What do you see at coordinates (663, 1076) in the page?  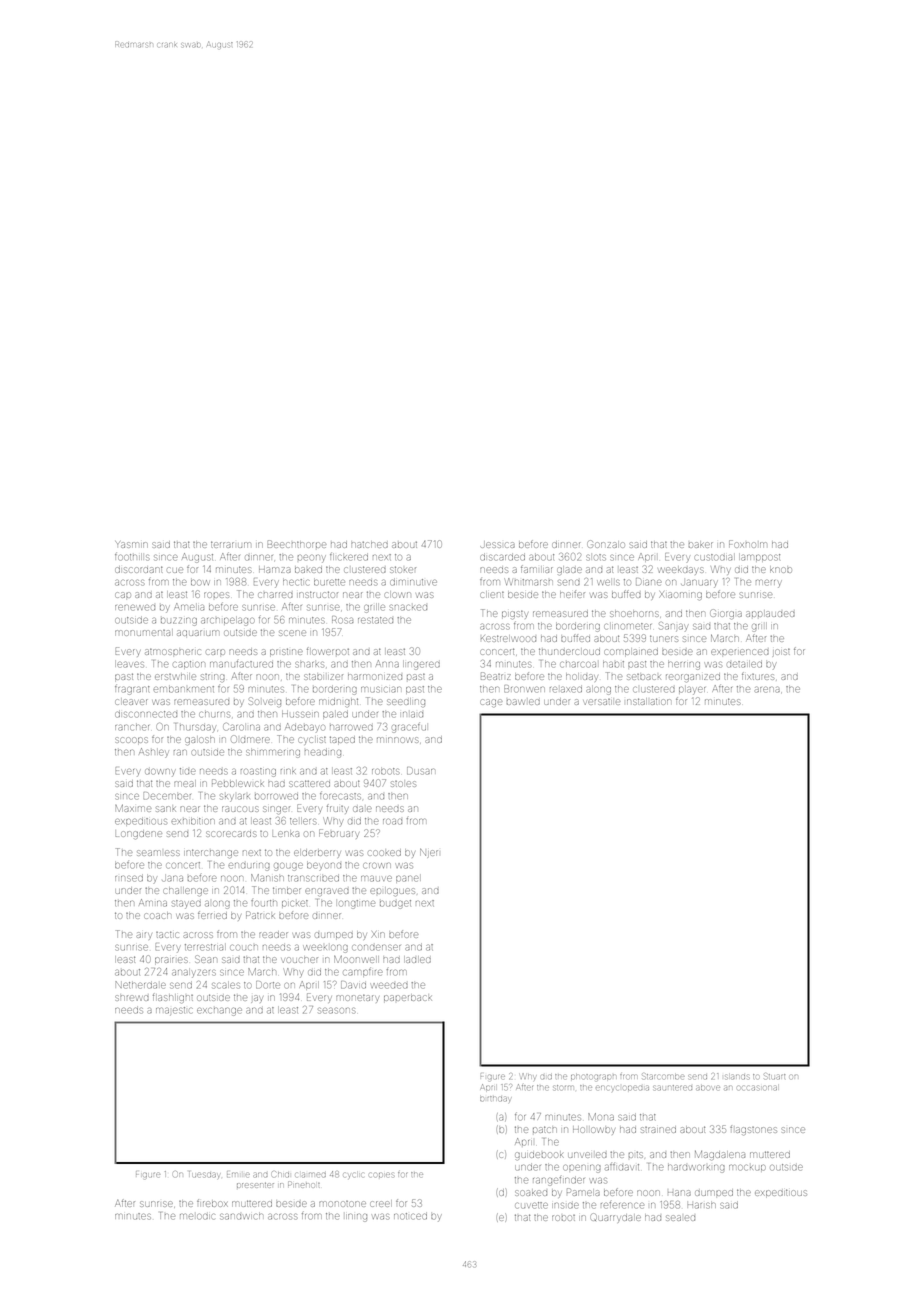 I see `Starcombe` at bounding box center [663, 1076].
